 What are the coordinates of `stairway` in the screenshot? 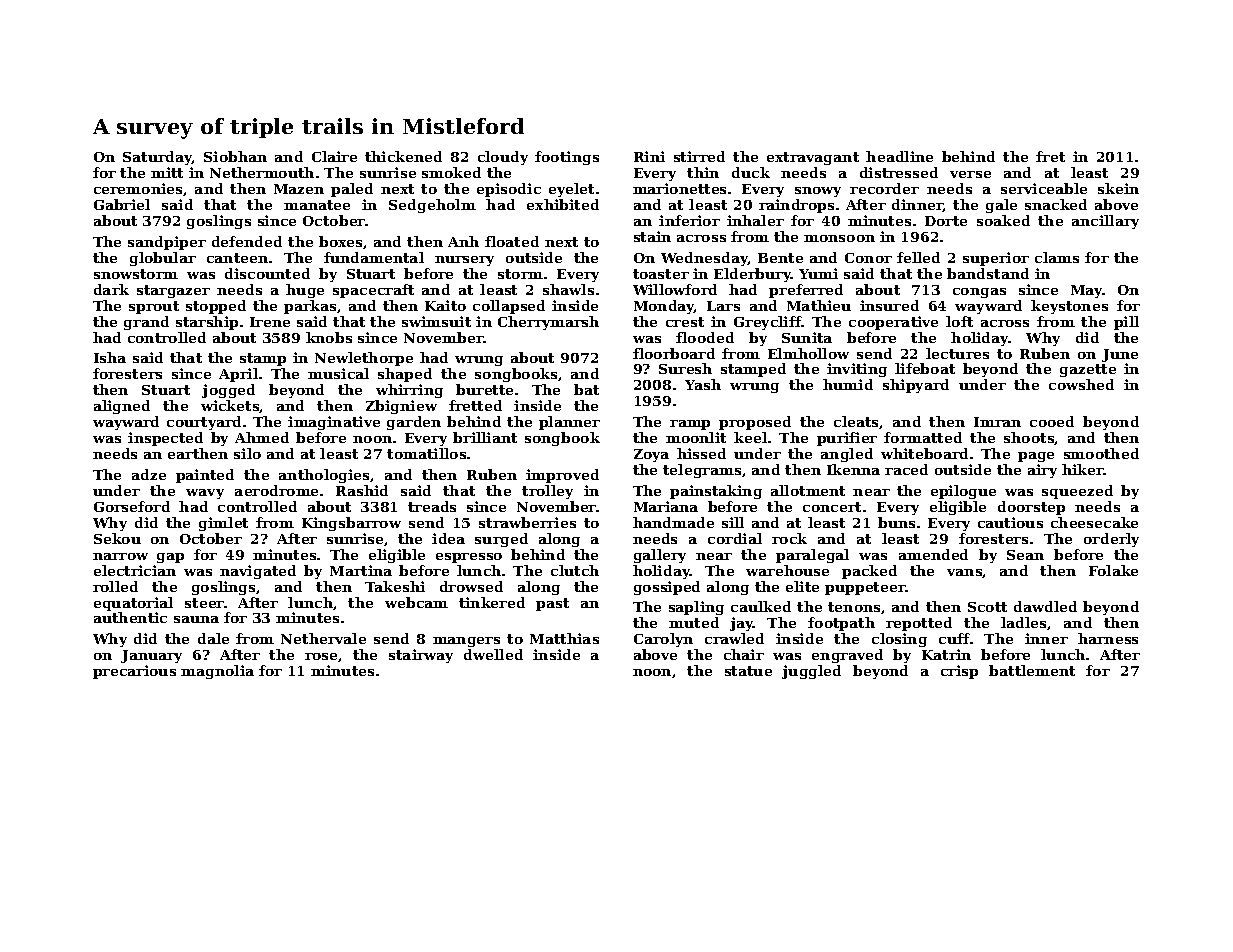 It's located at (421, 656).
